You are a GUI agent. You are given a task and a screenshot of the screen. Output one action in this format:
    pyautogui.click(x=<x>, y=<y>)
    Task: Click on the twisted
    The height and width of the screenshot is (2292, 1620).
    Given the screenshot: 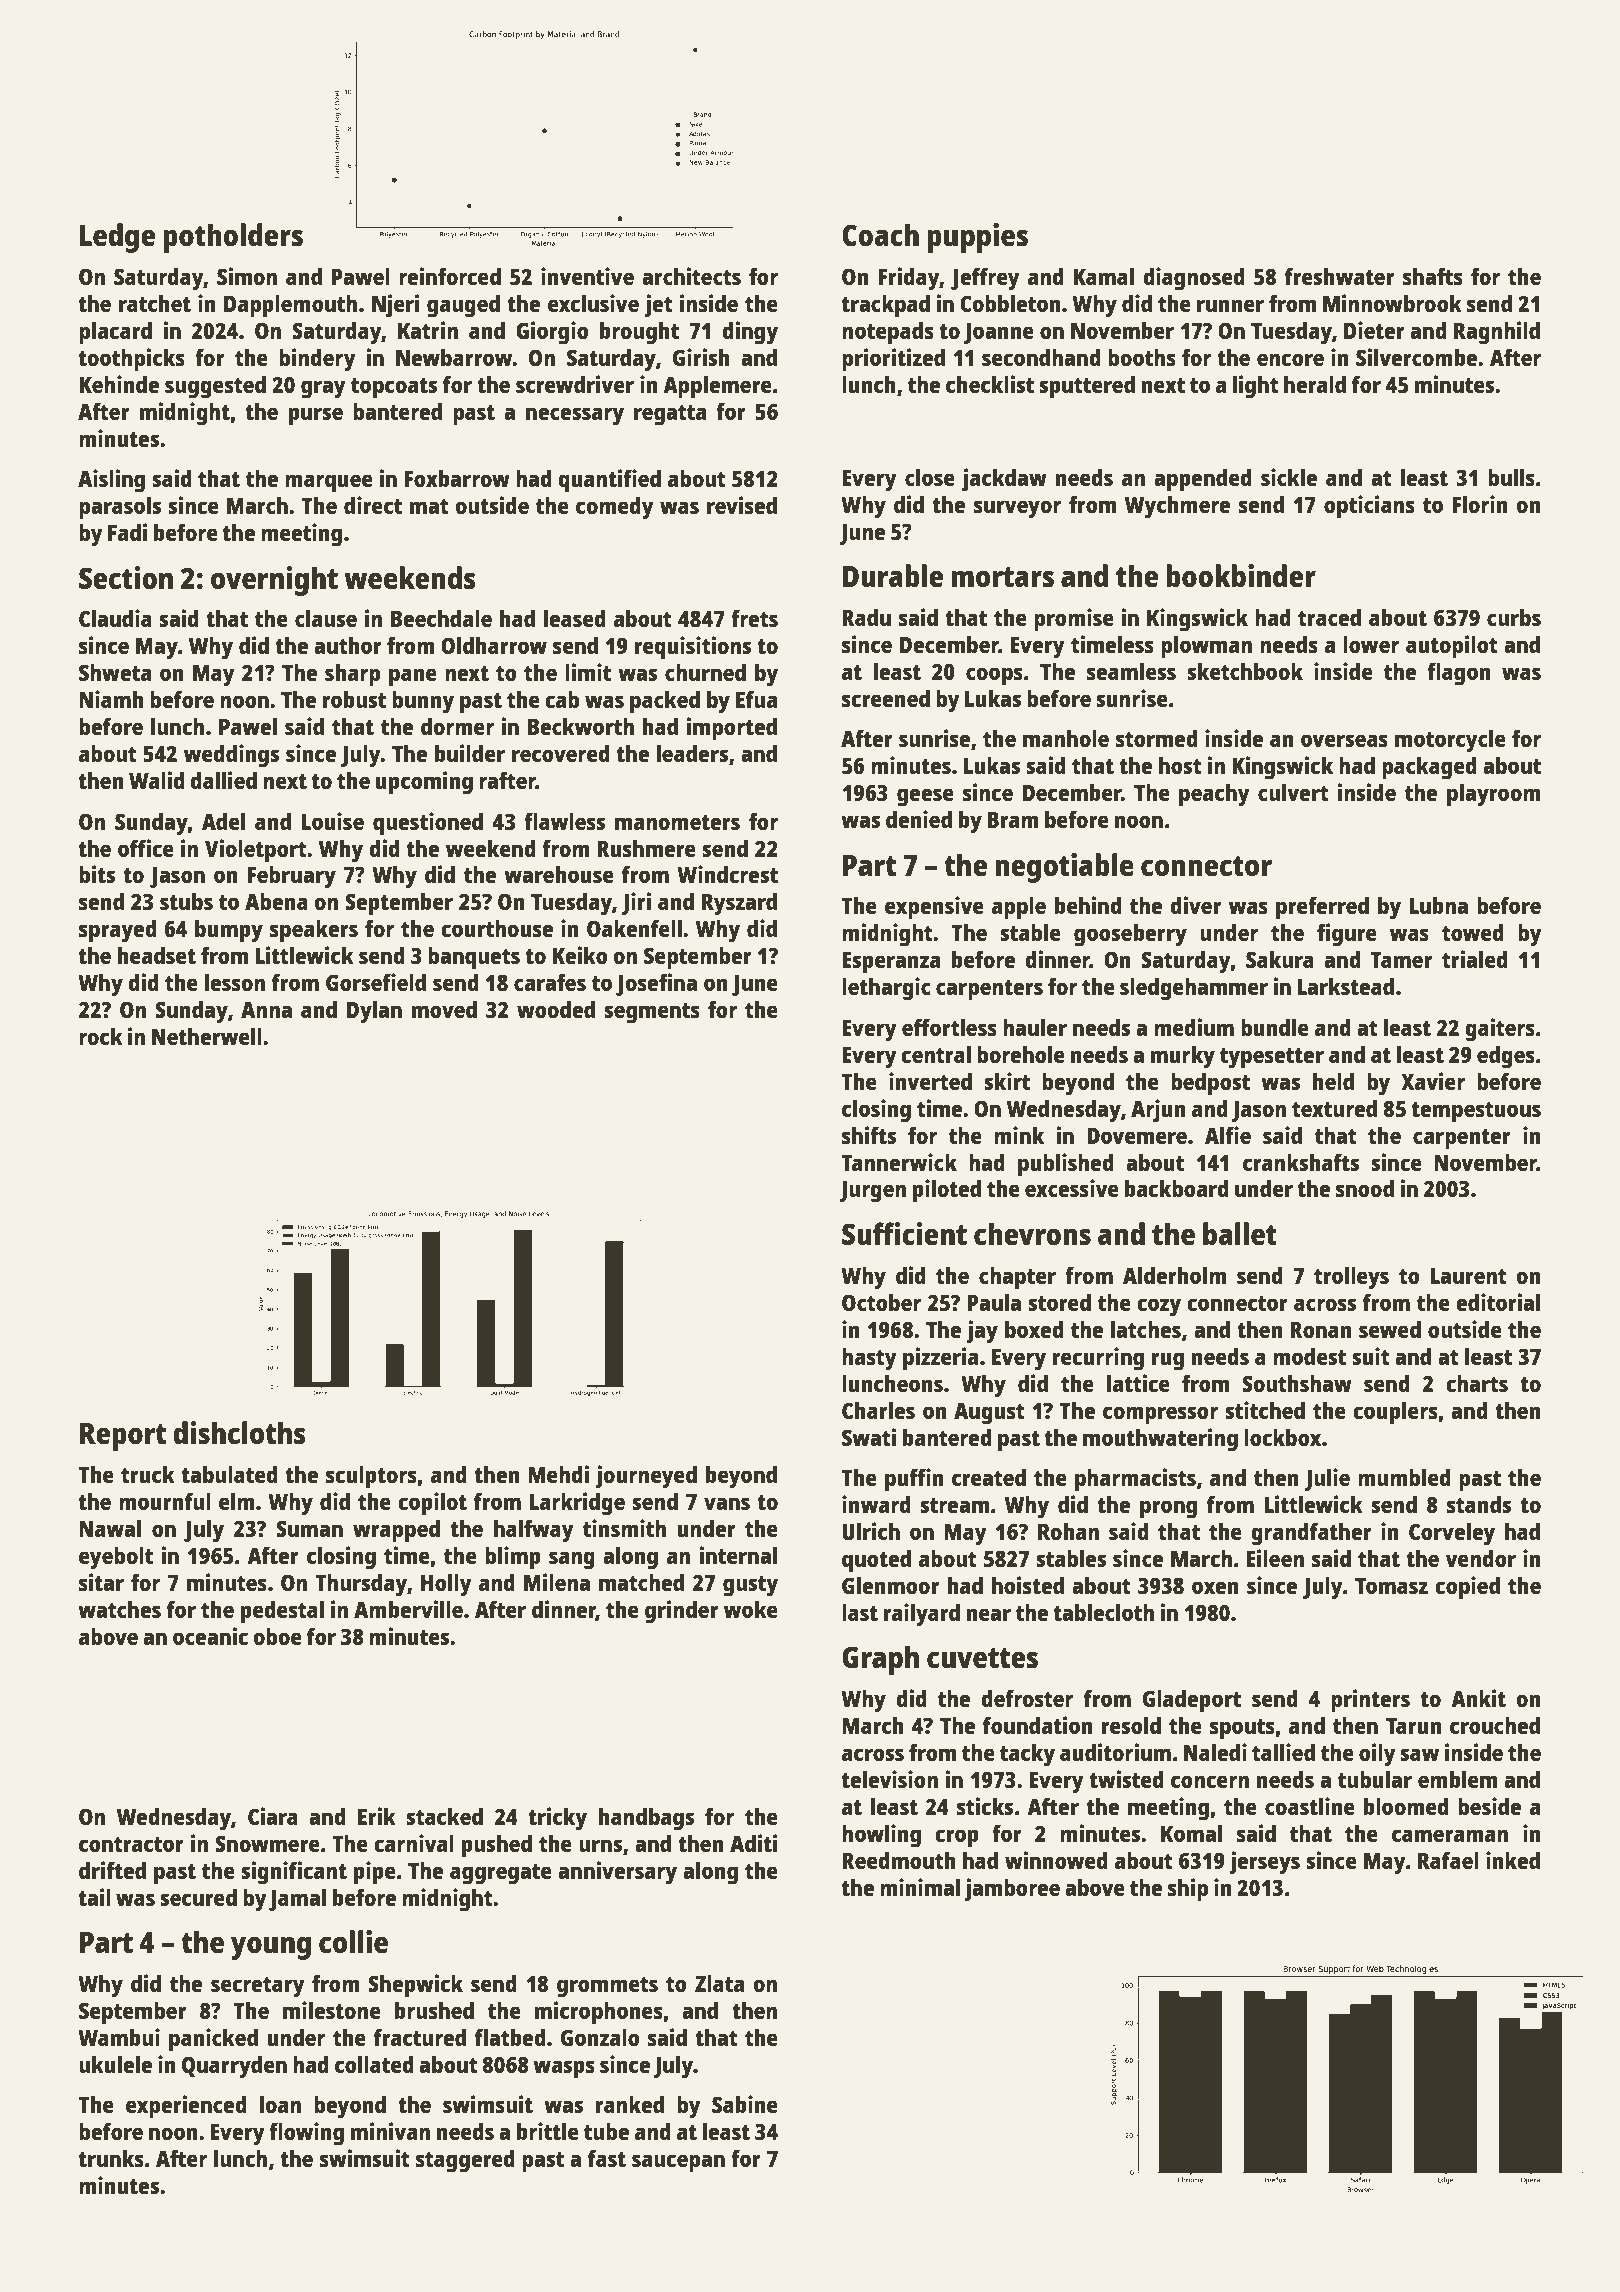 What is the action you would take?
    pyautogui.click(x=1126, y=1779)
